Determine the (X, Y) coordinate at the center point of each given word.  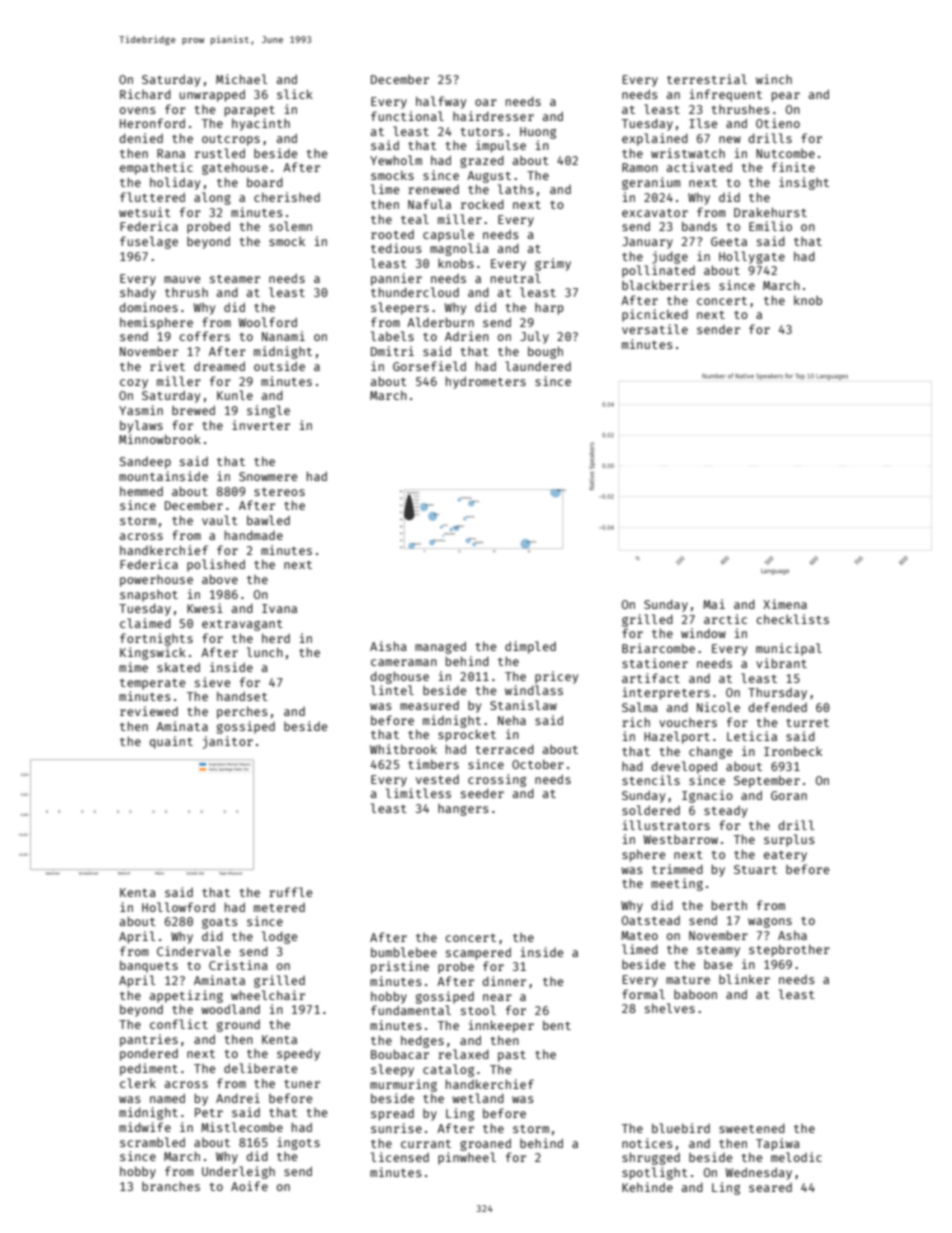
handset (242, 696)
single (268, 411)
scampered (478, 953)
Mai (714, 604)
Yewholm (396, 160)
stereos (279, 492)
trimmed (677, 869)
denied (141, 138)
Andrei (238, 1098)
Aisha (388, 646)
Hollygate (752, 257)
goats (220, 923)
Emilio (770, 226)
